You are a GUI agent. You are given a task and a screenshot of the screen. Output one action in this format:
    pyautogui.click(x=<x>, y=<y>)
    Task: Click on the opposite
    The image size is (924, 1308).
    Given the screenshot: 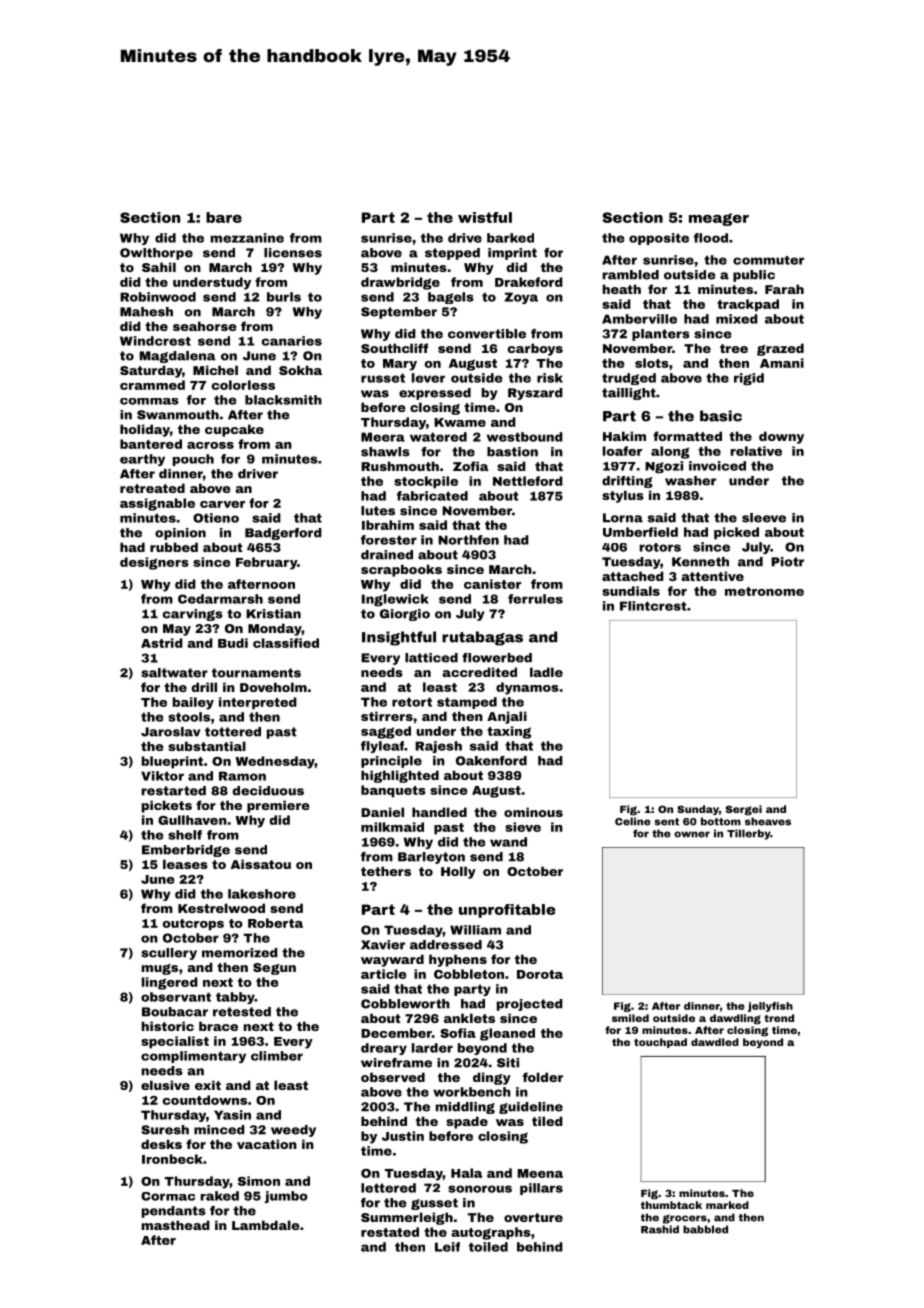 What is the action you would take?
    pyautogui.click(x=659, y=239)
